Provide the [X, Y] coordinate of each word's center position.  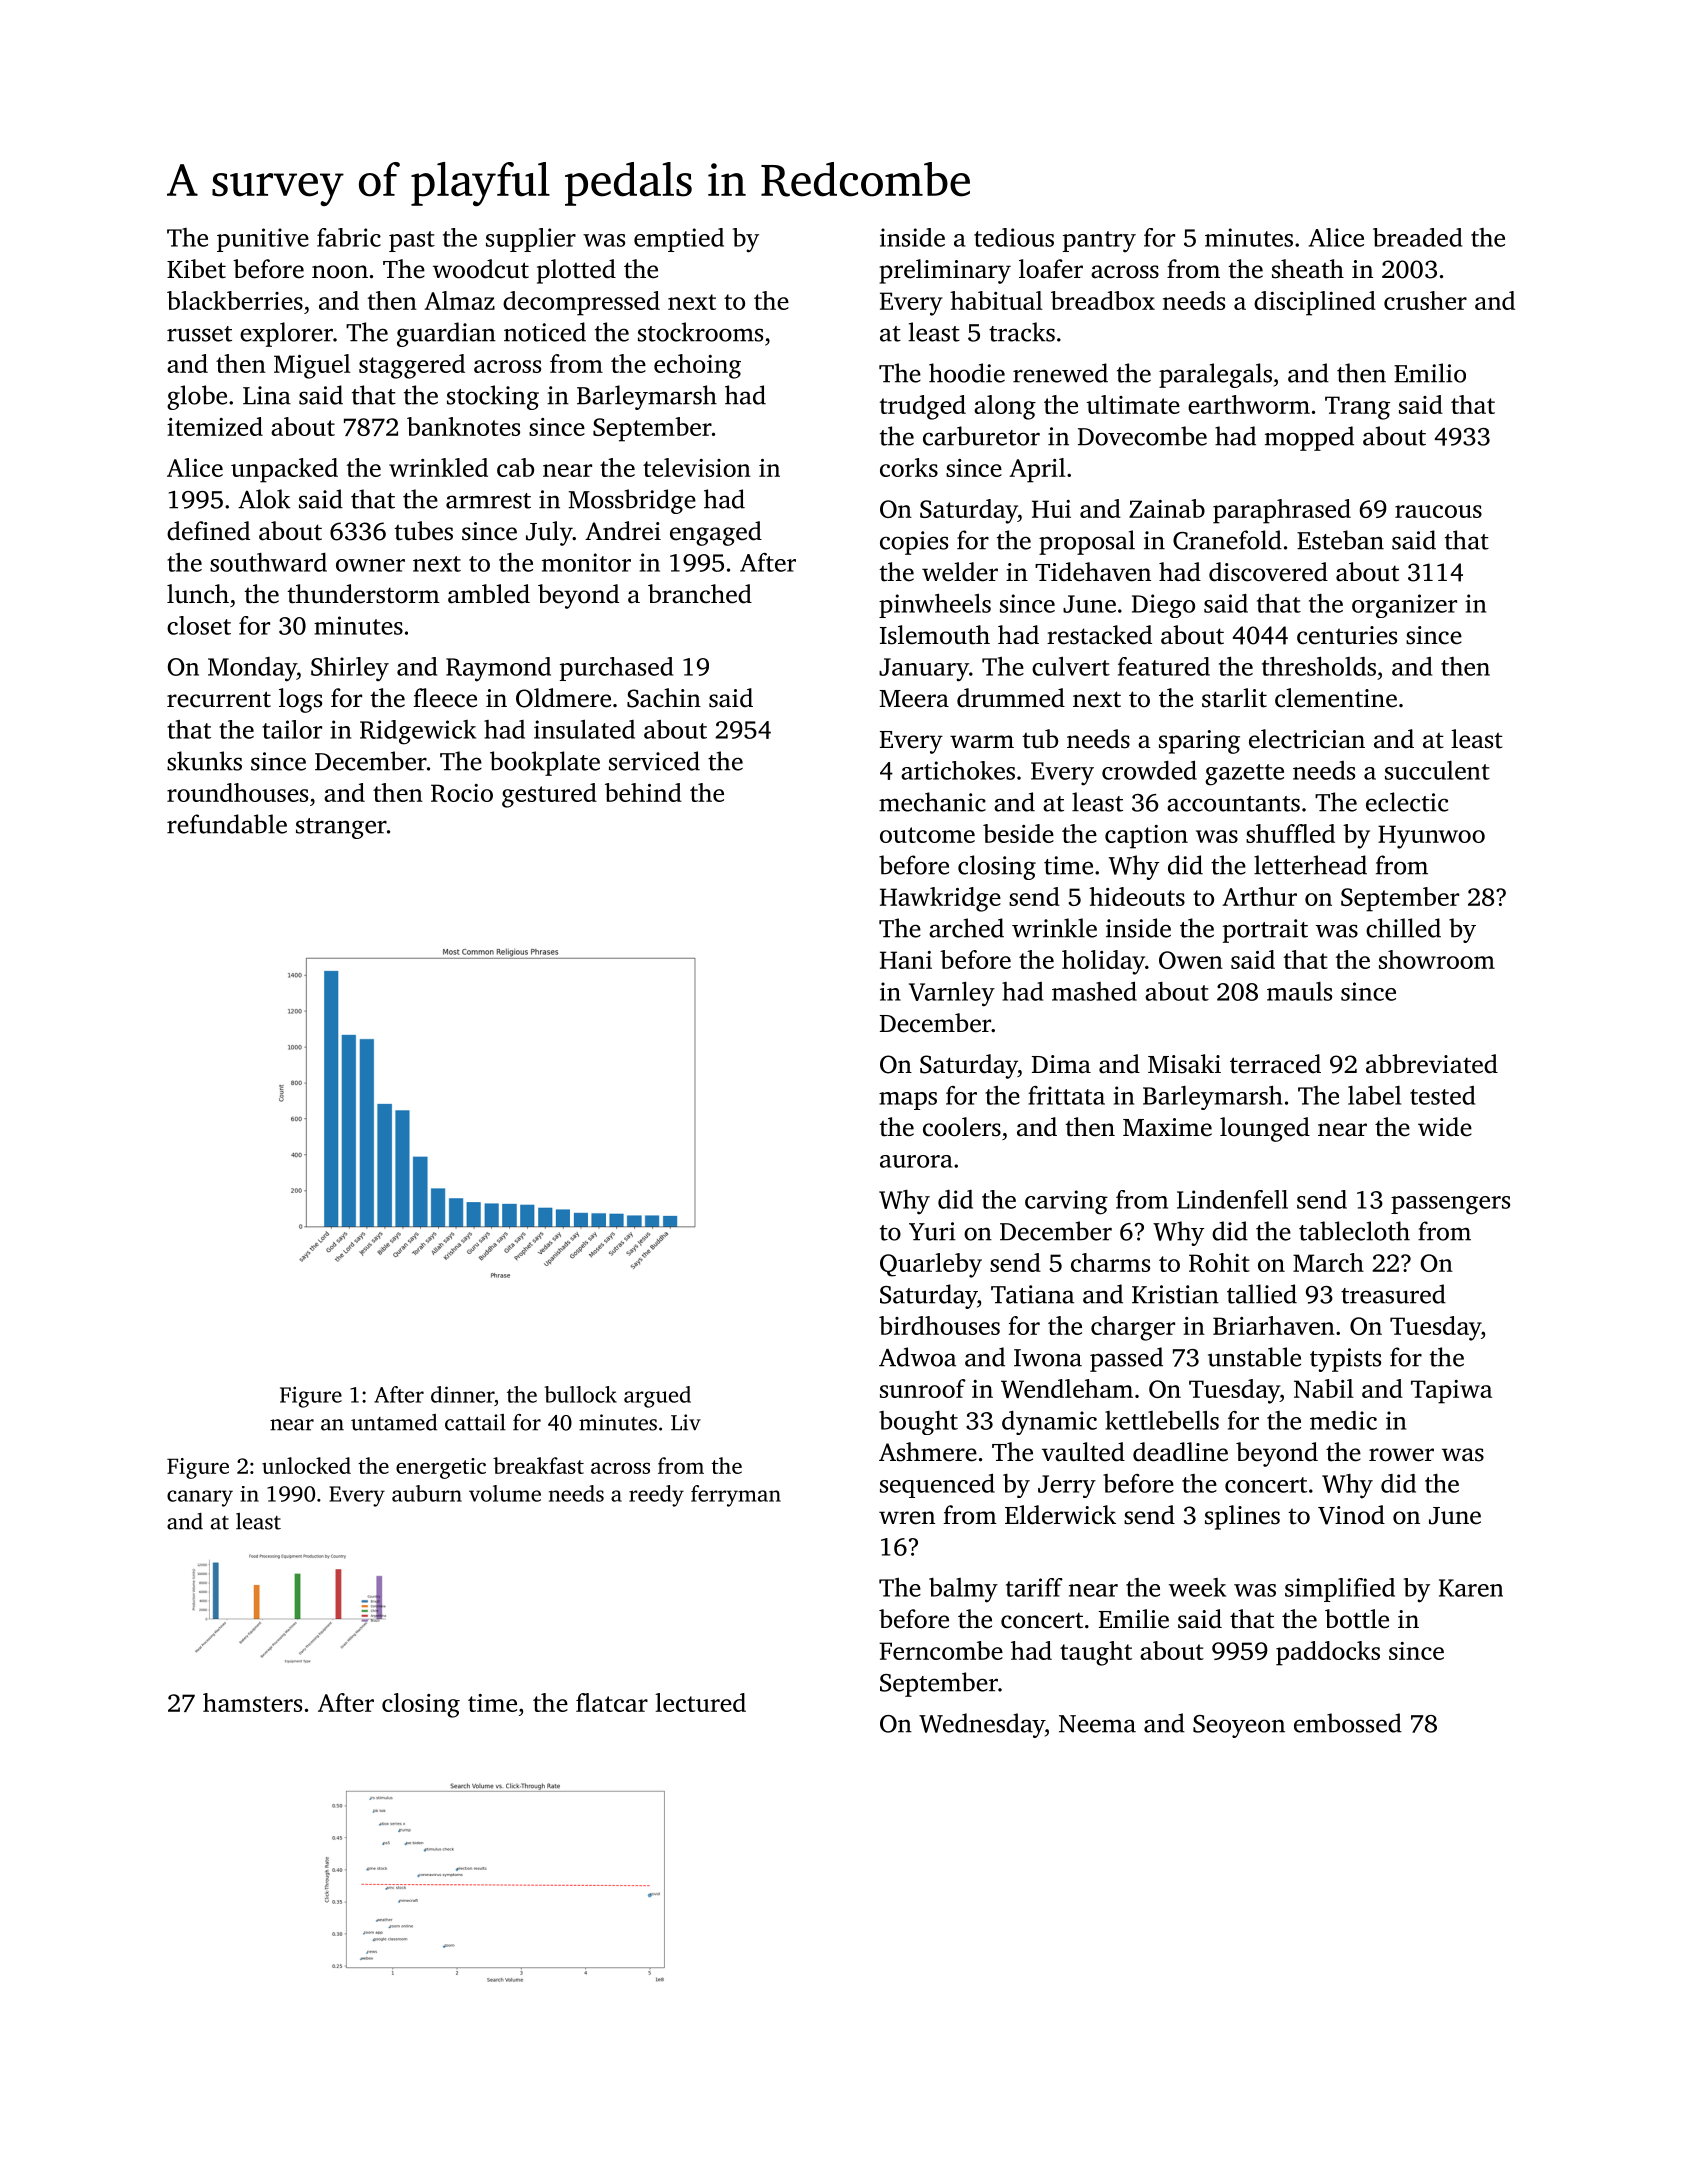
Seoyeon [1239, 1726]
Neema [1097, 1724]
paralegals [1215, 375]
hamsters [252, 1702]
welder [960, 572]
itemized [215, 426]
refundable [227, 824]
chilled [1403, 928]
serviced [654, 761]
